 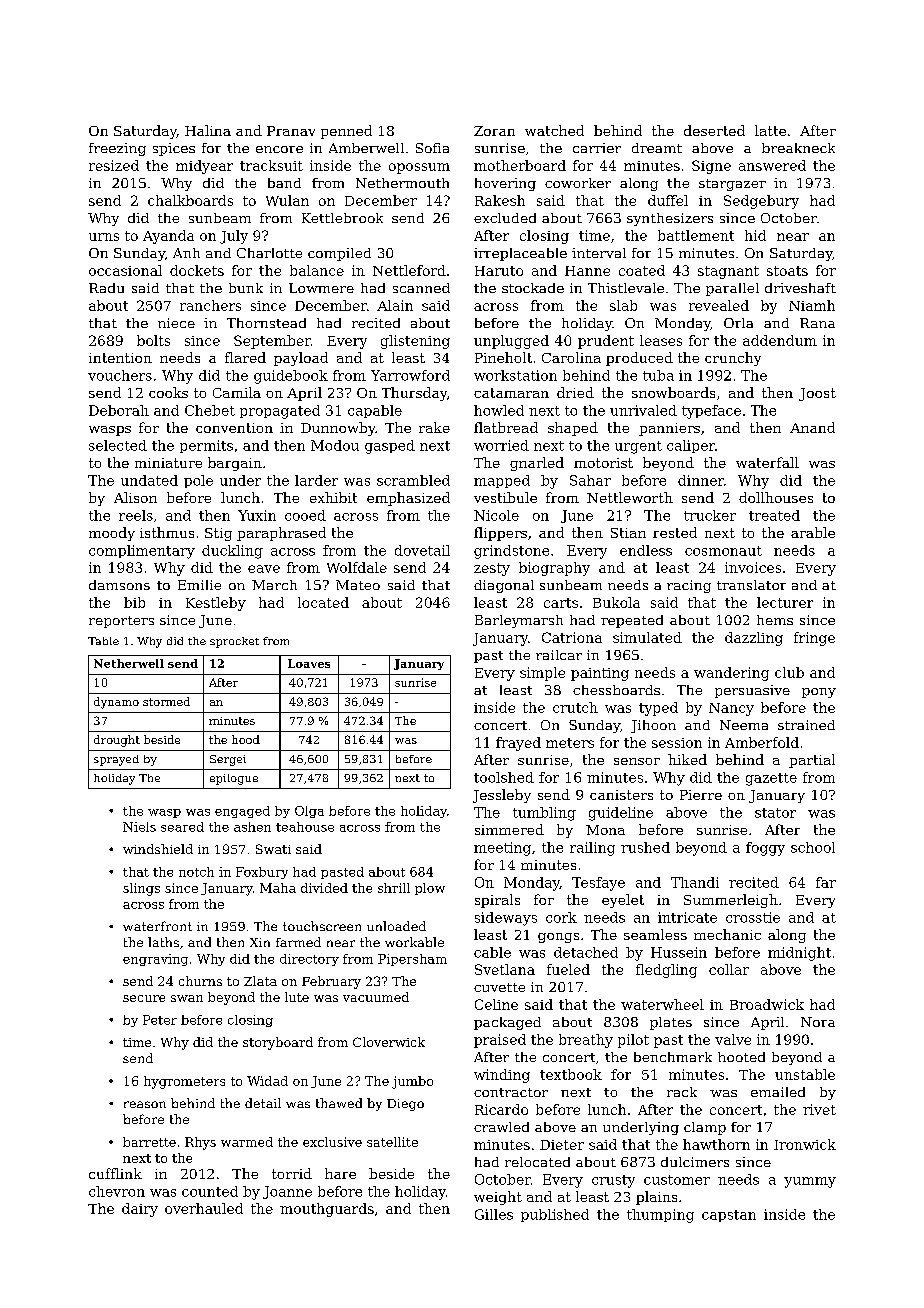 I want to click on slab, so click(x=623, y=305).
